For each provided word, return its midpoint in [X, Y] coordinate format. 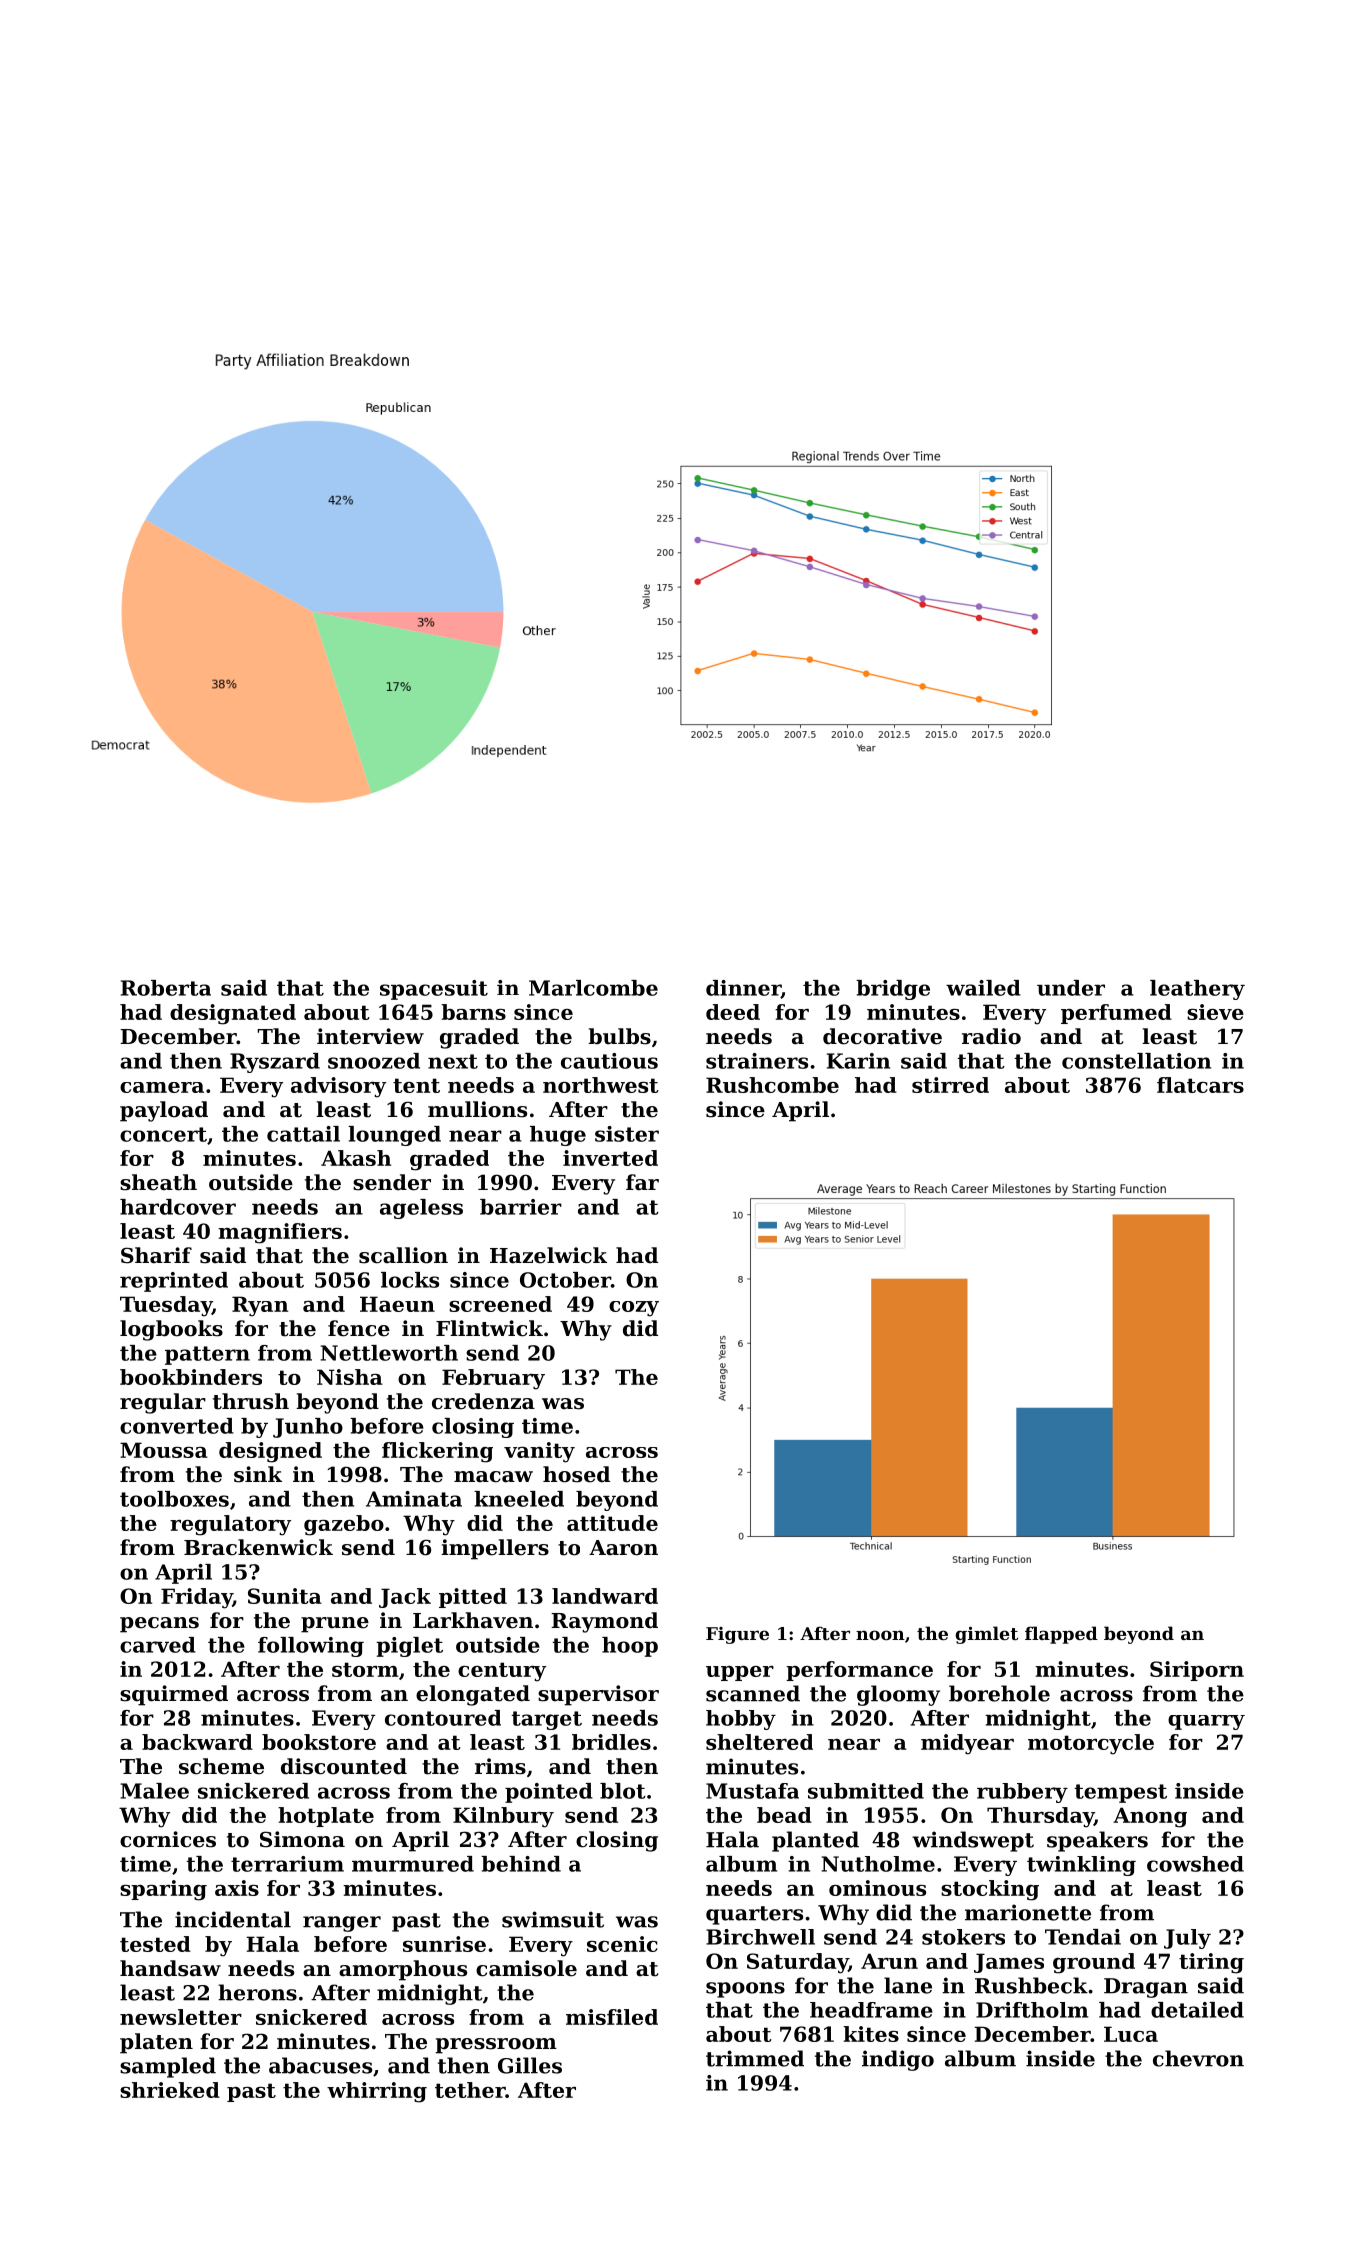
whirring [377, 2092]
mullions [477, 1109]
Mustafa [752, 1791]
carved [158, 1645]
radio [991, 1036]
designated [233, 1014]
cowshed [1195, 1864]
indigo [898, 2060]
